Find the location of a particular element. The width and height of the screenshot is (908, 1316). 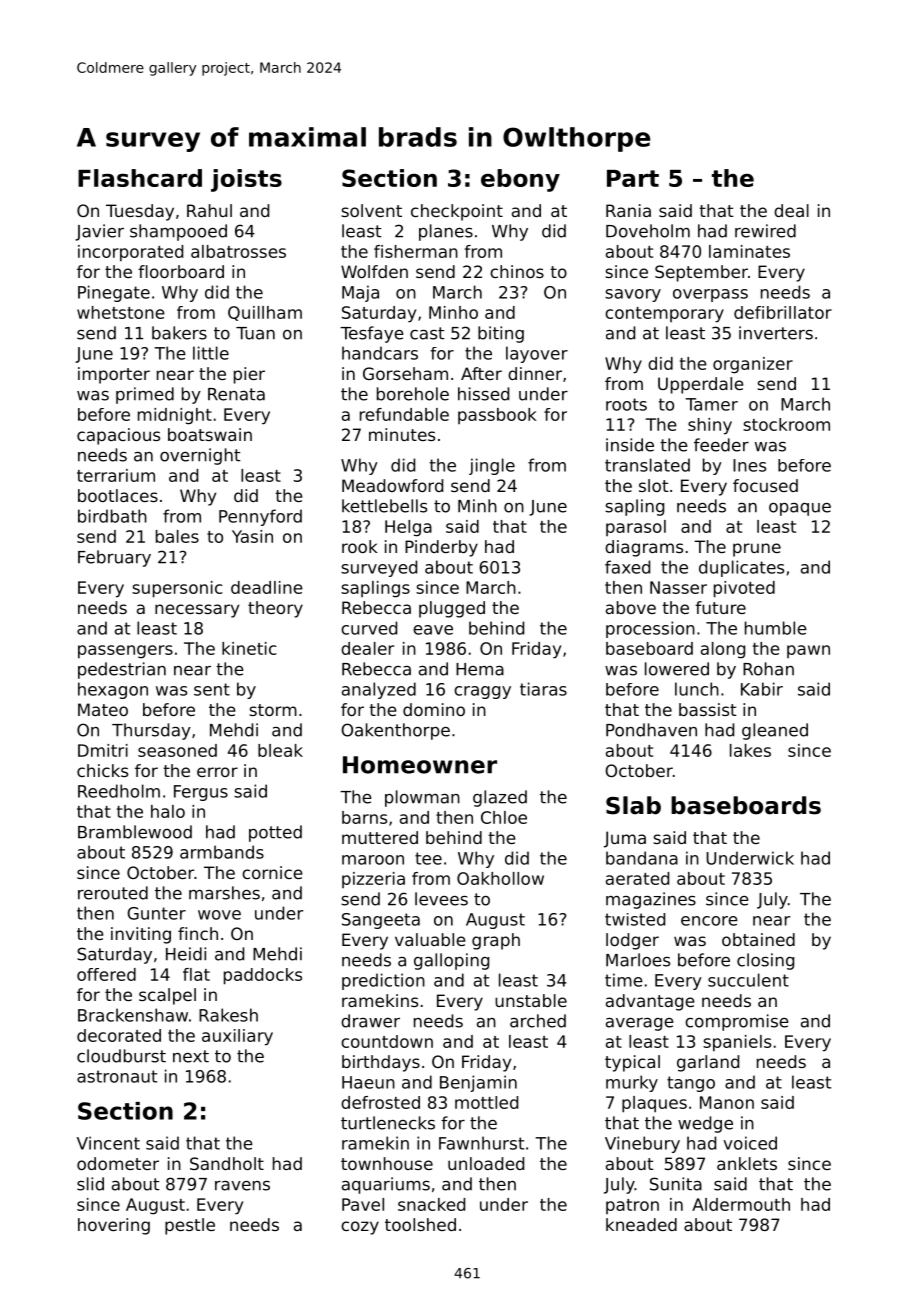

unstable is located at coordinates (531, 1000).
